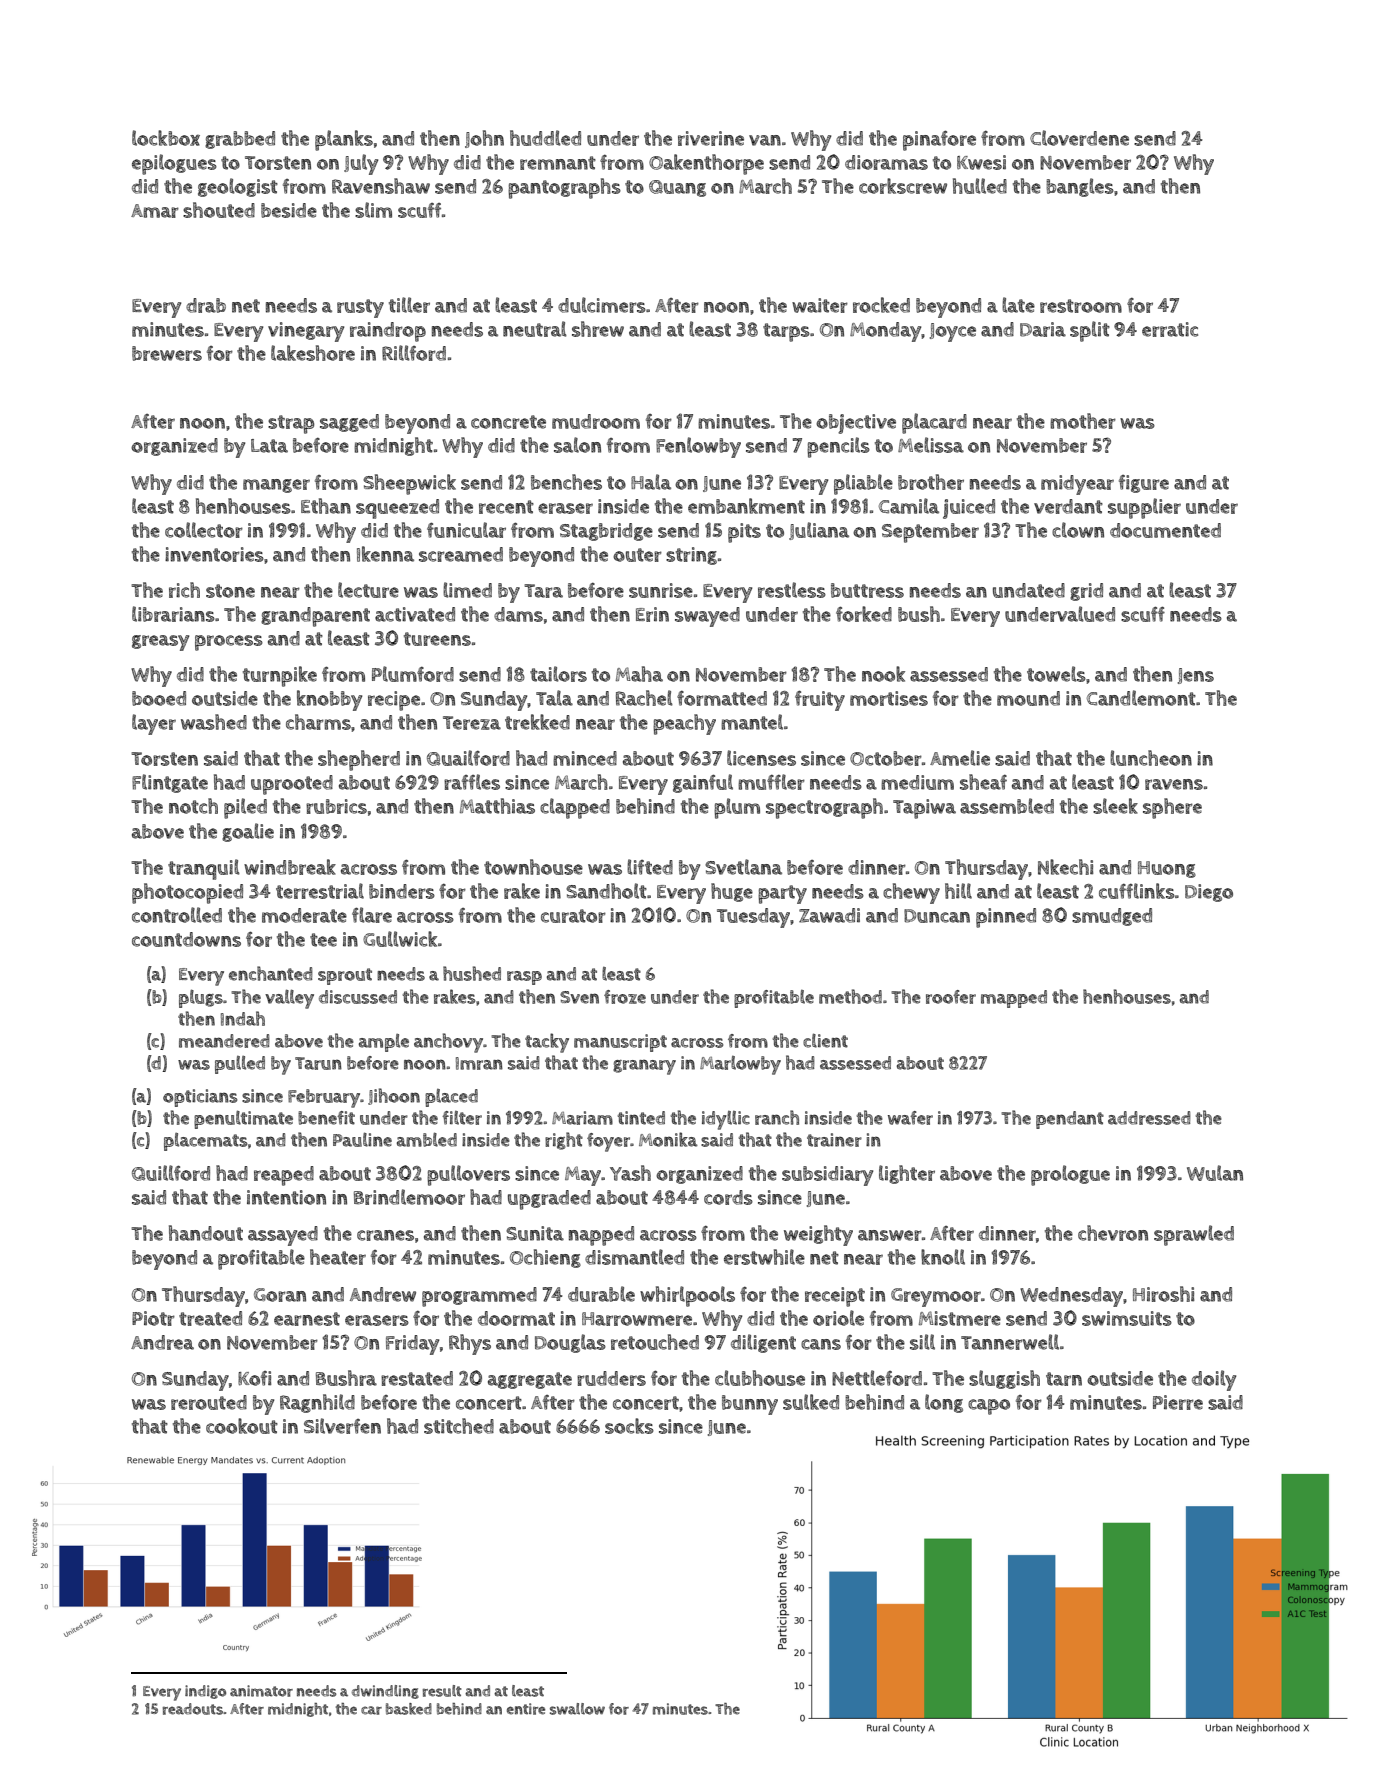 Image resolution: width=1376 pixels, height=1780 pixels. I want to click on Jens, so click(1196, 676).
